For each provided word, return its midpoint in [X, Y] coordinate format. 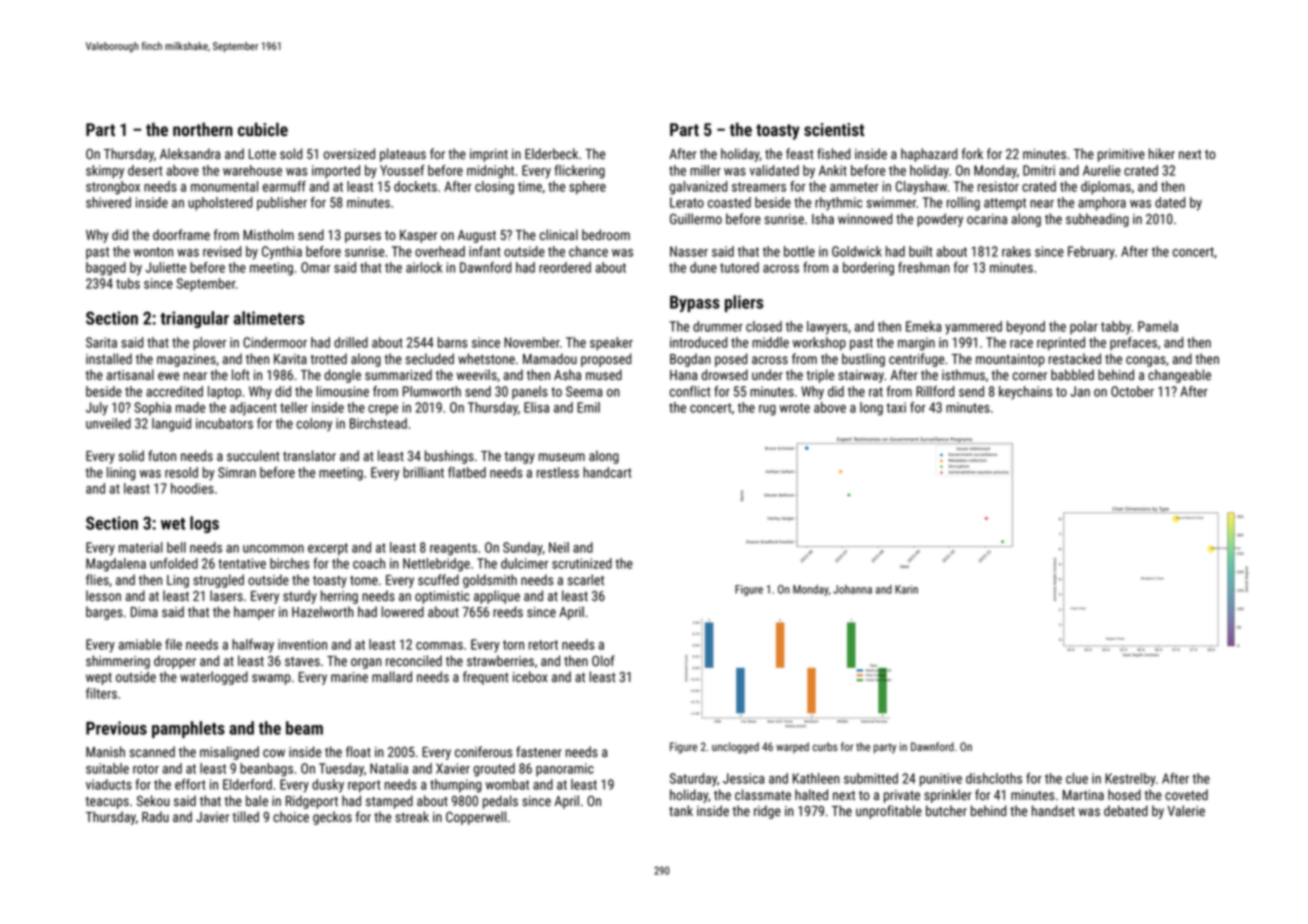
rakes [1016, 251]
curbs [825, 746]
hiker [1162, 153]
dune [703, 267]
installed [109, 358]
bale [257, 800]
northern [203, 129]
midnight [490, 172]
